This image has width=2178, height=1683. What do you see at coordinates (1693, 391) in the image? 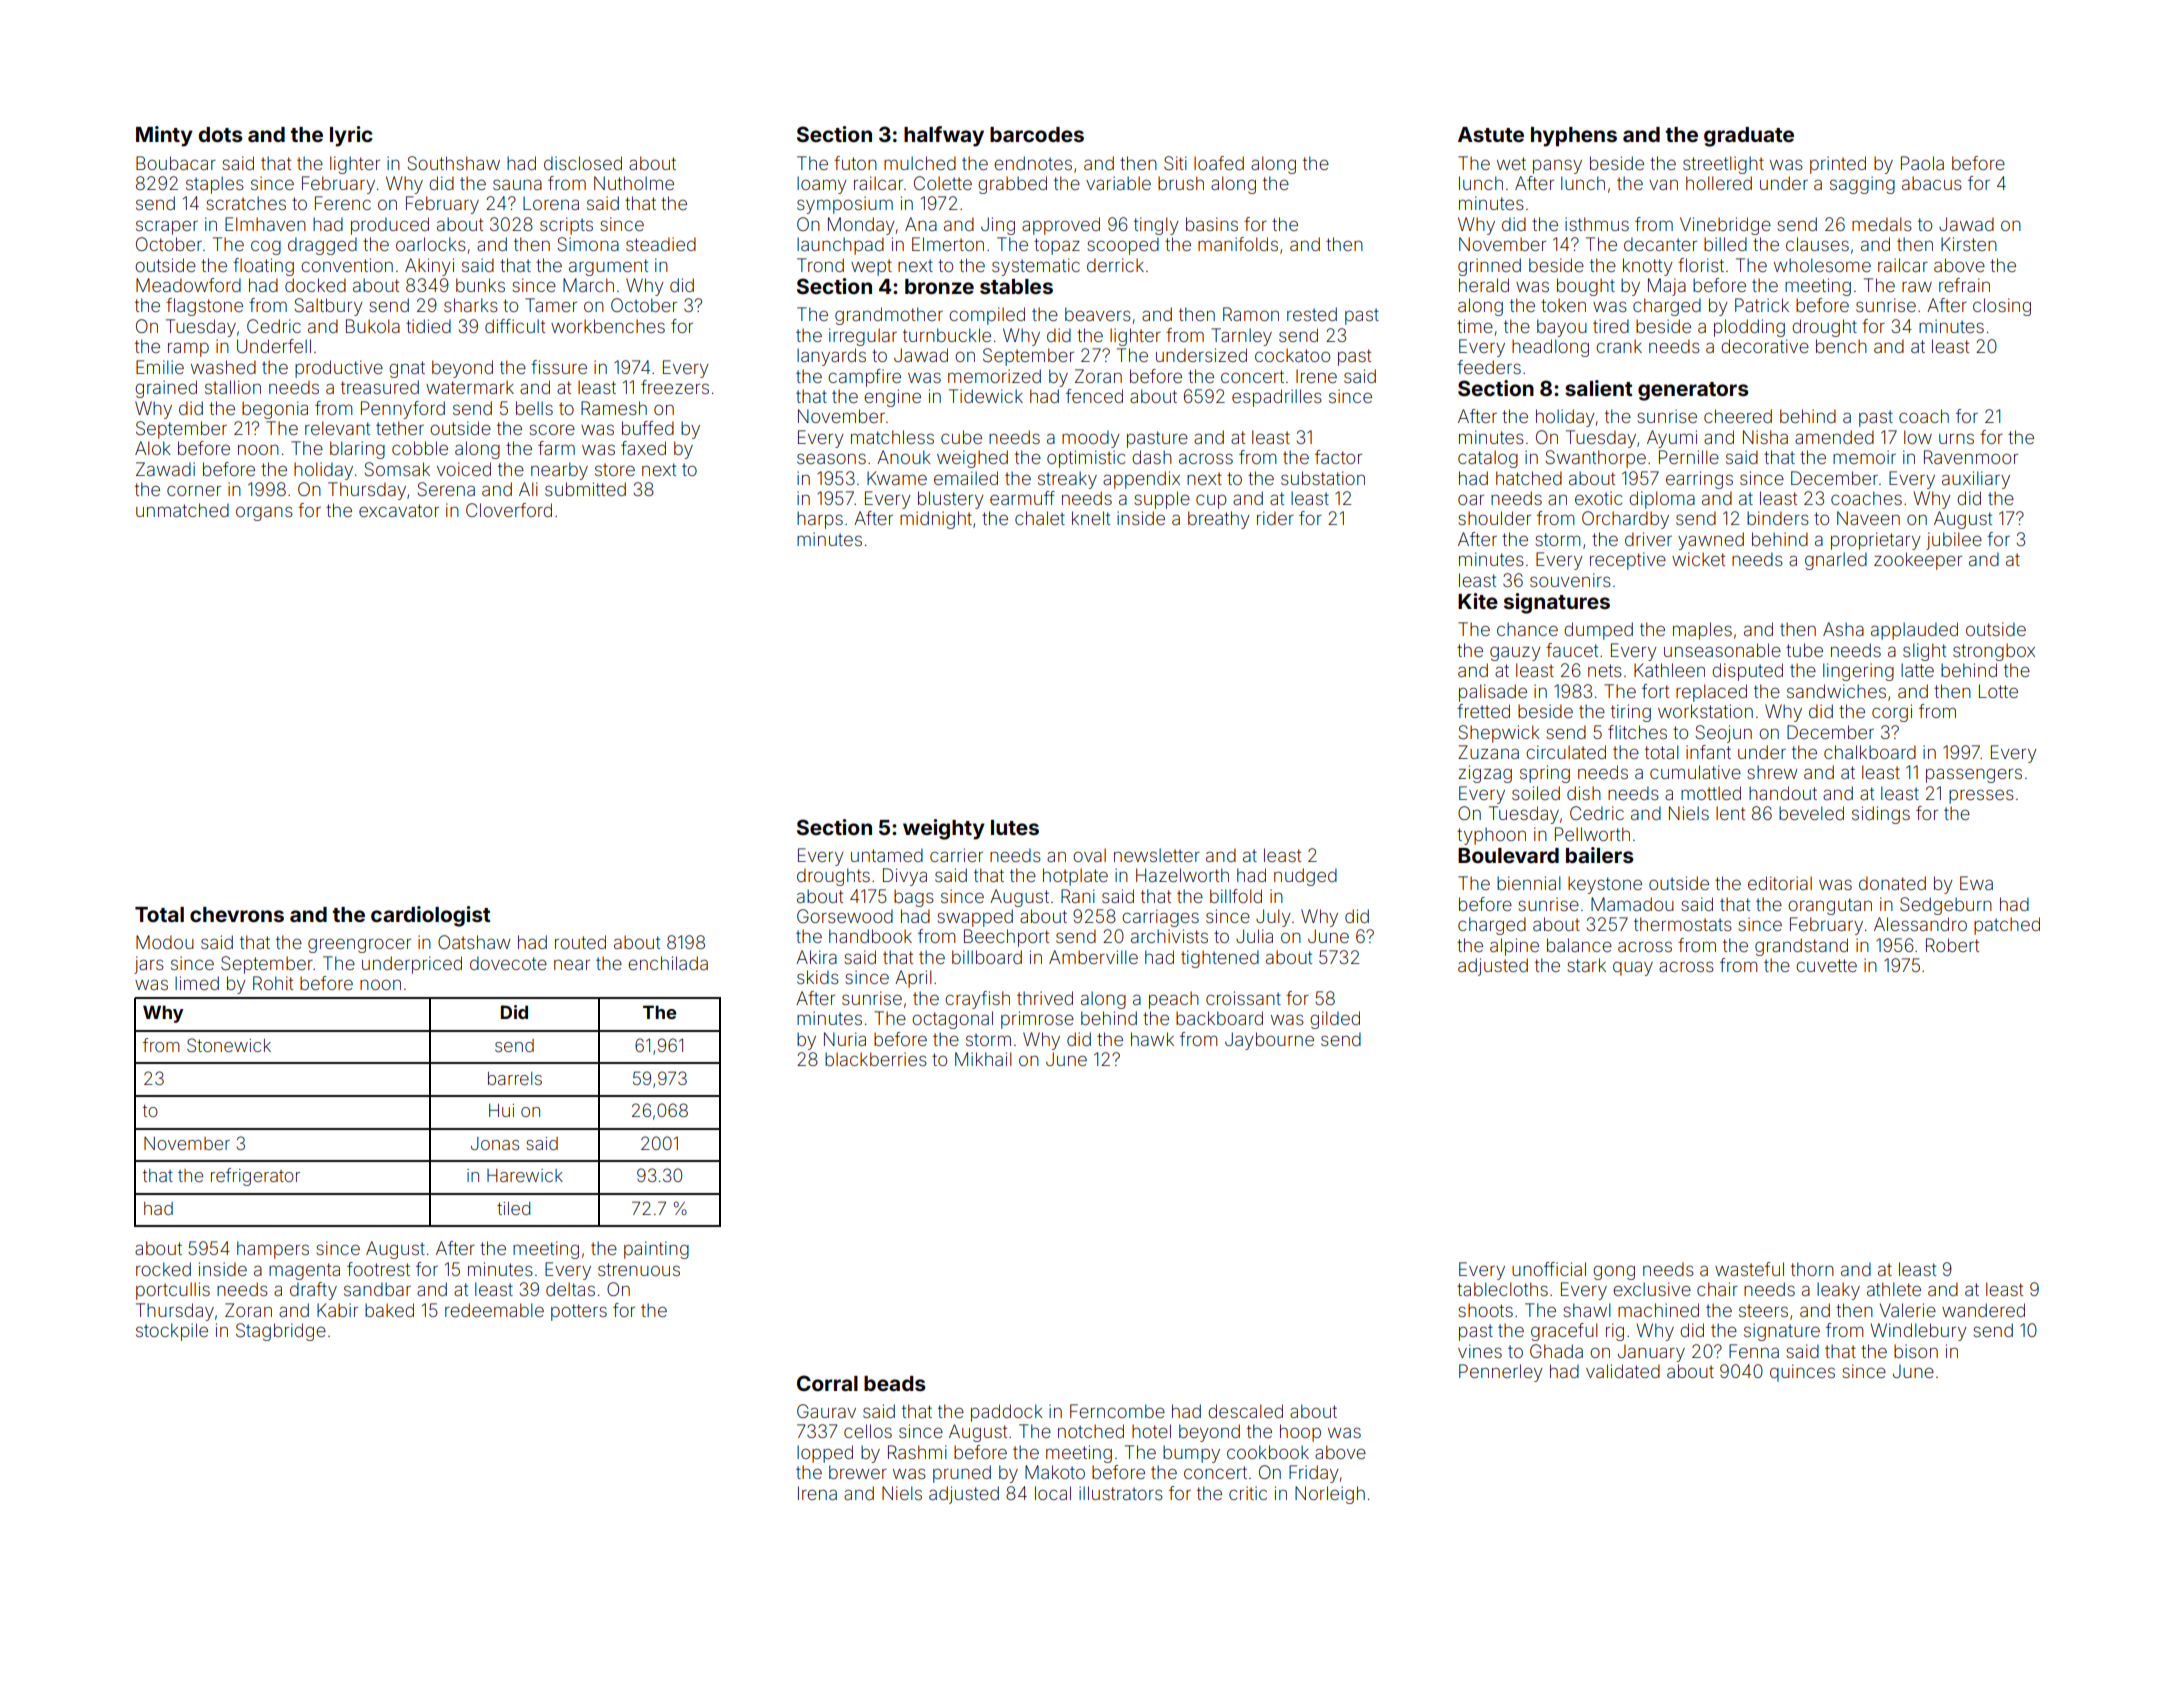
I see `generators` at bounding box center [1693, 391].
